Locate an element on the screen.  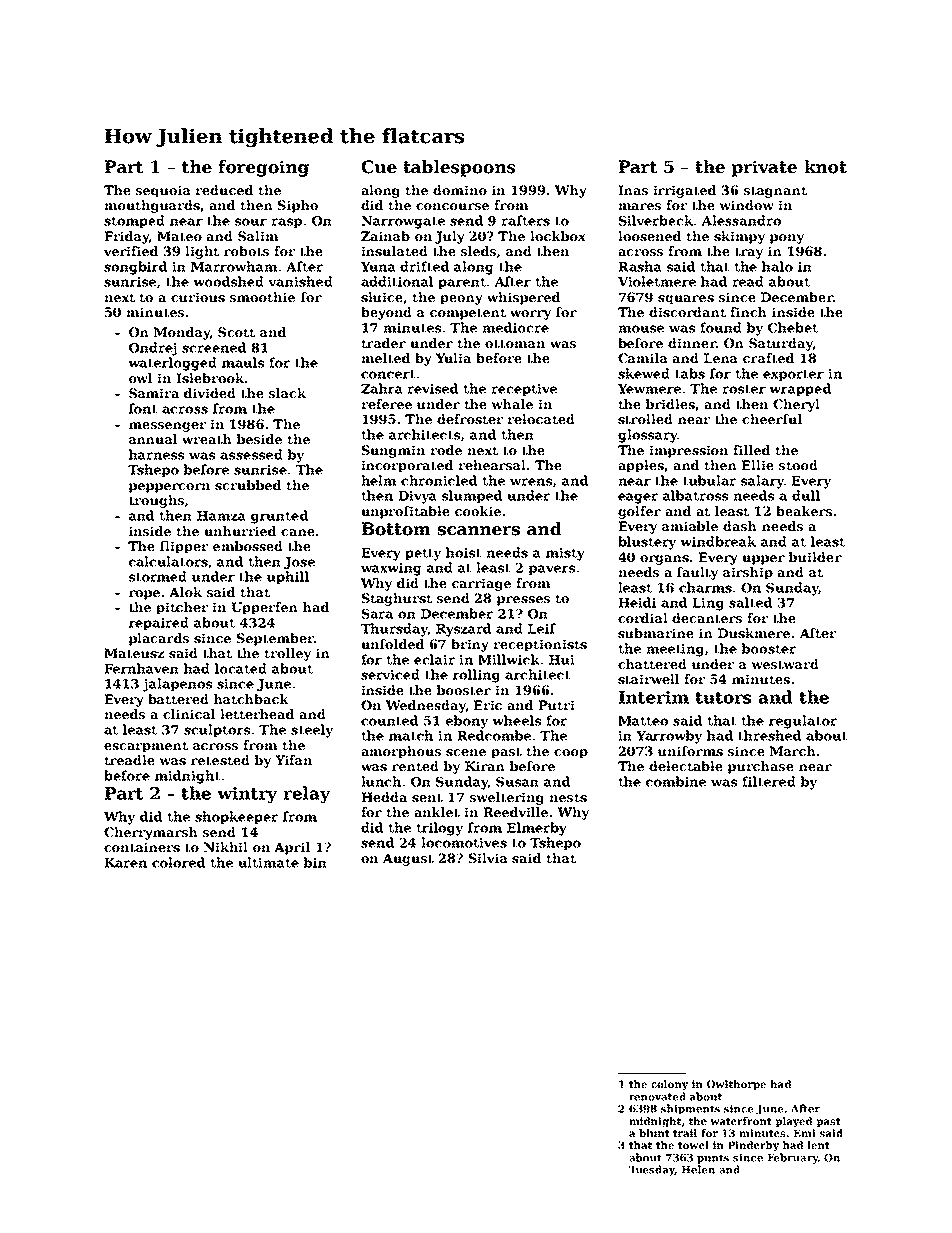
Yarrowby is located at coordinates (669, 737).
